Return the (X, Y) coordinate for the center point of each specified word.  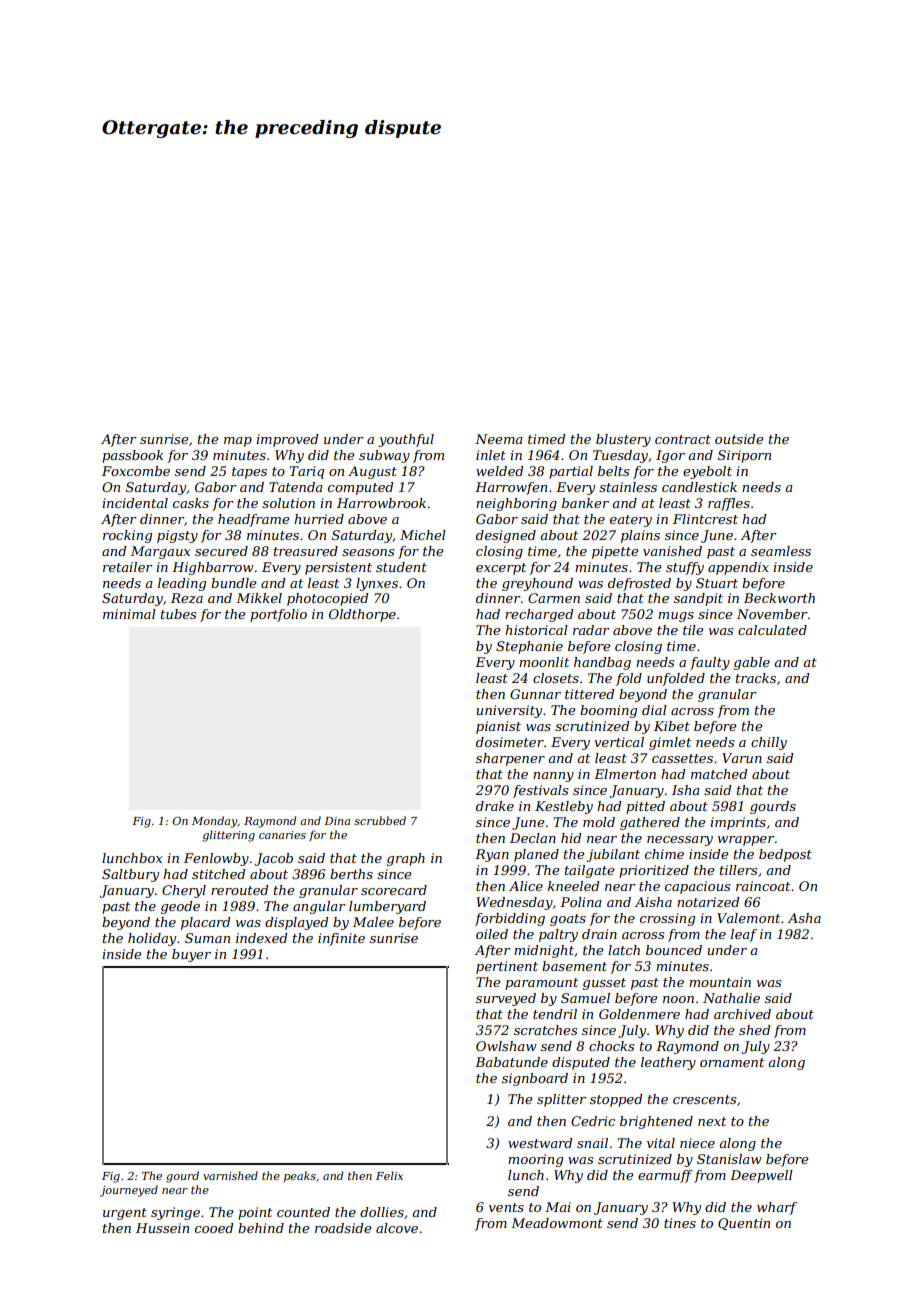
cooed (214, 1228)
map (238, 442)
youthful (406, 440)
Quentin (744, 1224)
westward (540, 1143)
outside (739, 439)
